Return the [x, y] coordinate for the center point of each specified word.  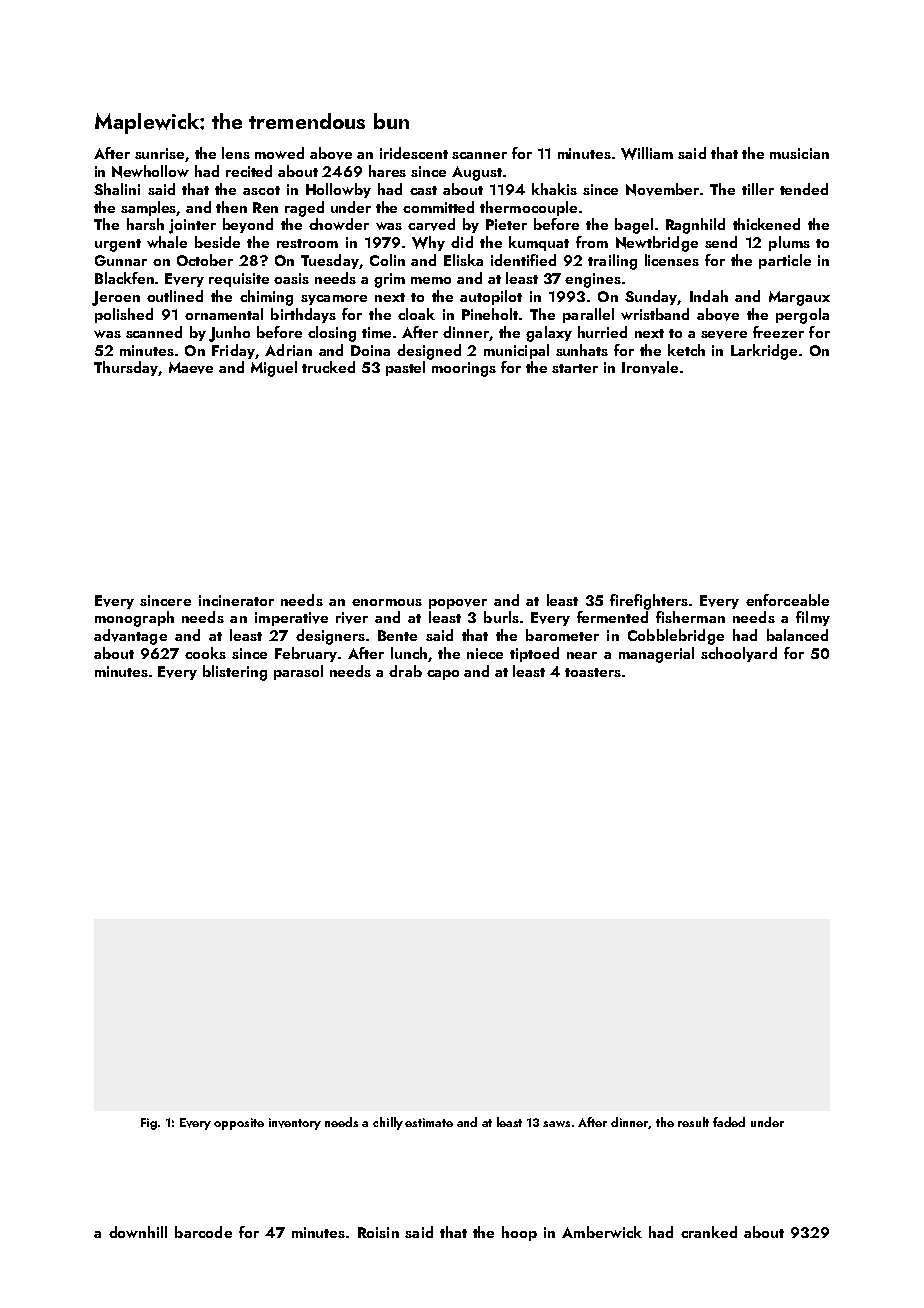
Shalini [117, 189]
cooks [205, 653]
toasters [593, 672]
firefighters [649, 602]
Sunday [651, 297]
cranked [709, 1232]
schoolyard [739, 654]
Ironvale [650, 367]
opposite [239, 1124]
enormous [387, 602]
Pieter [506, 224]
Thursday [126, 368]
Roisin [378, 1232]
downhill [138, 1232]
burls [501, 617]
